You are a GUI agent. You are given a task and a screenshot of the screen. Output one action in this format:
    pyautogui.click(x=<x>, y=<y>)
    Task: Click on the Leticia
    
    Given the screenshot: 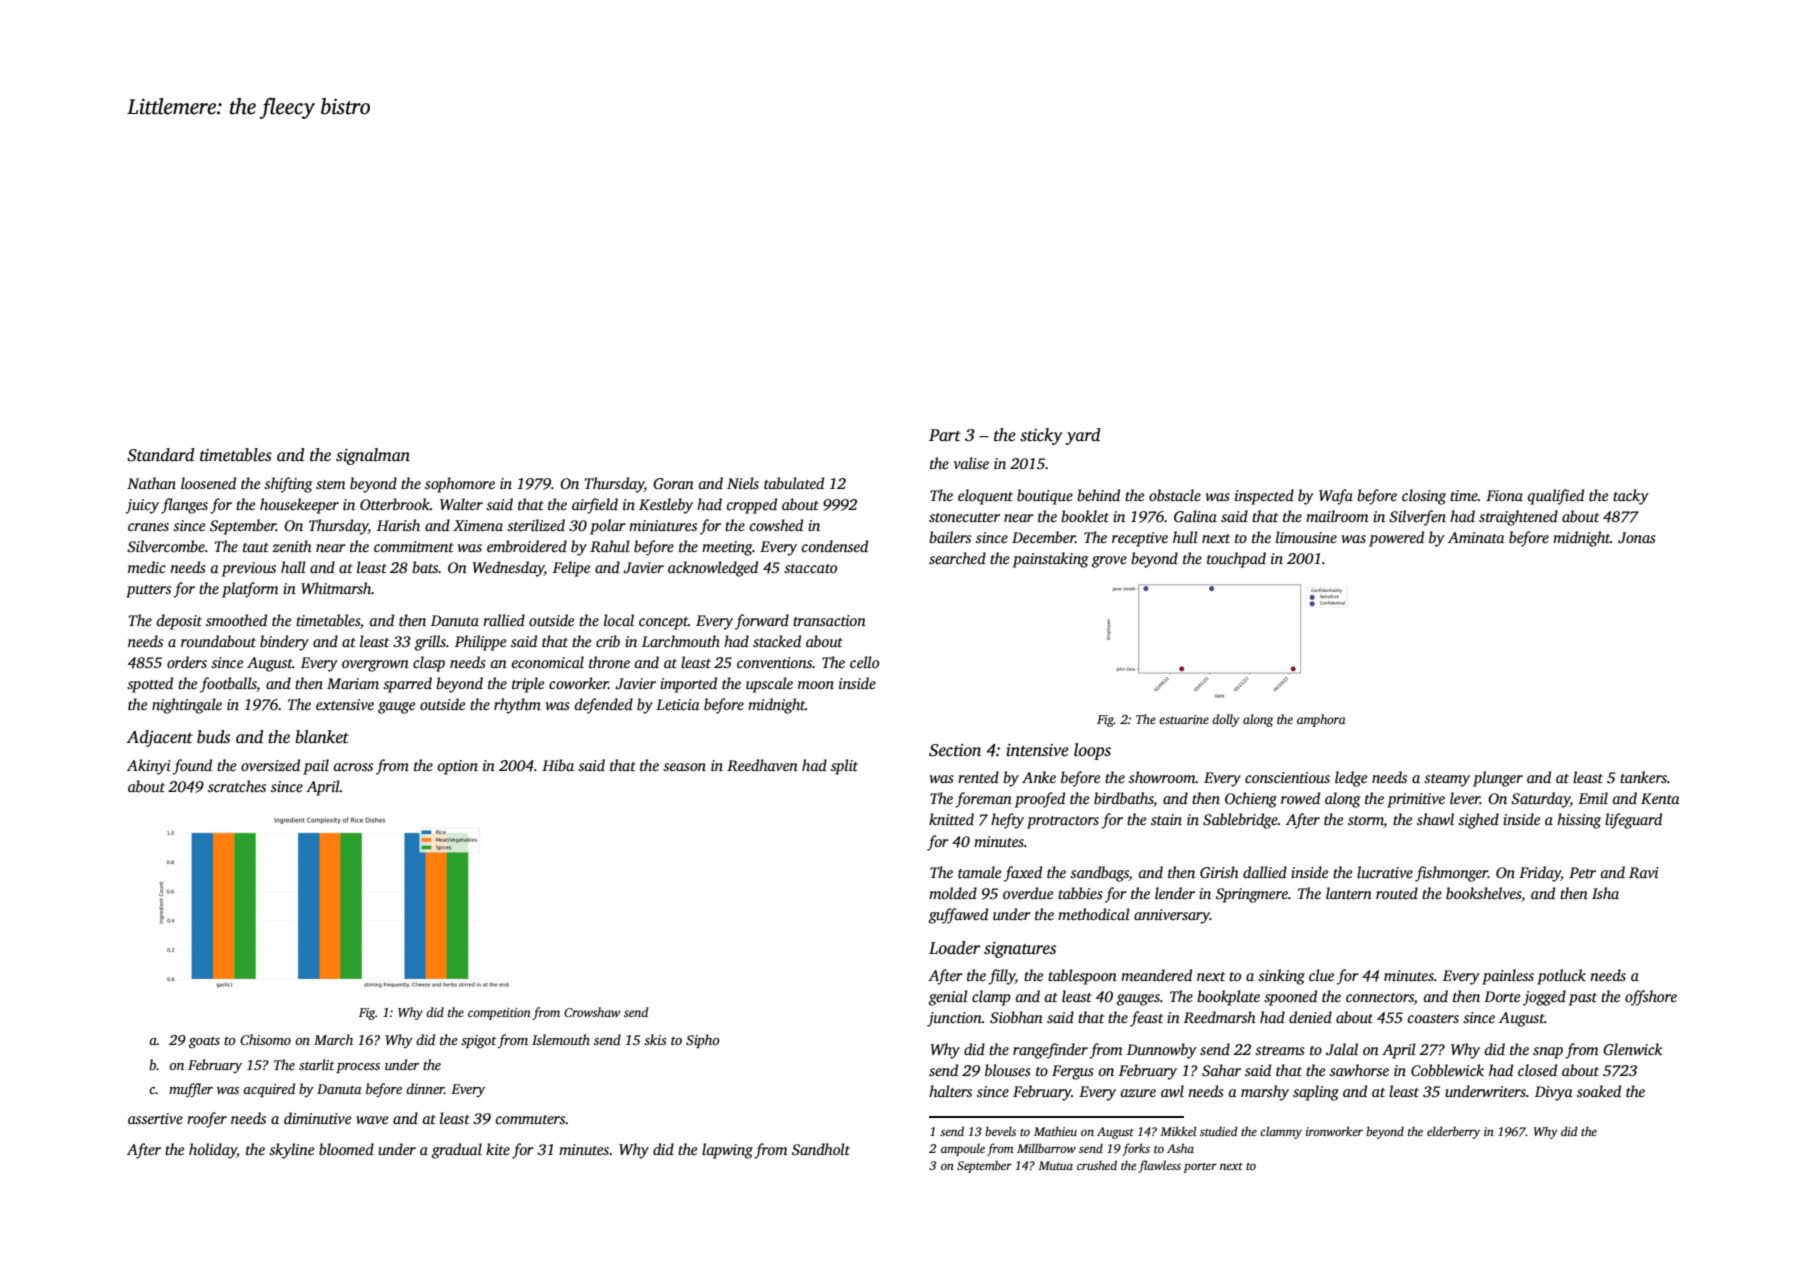 What is the action you would take?
    pyautogui.click(x=678, y=704)
